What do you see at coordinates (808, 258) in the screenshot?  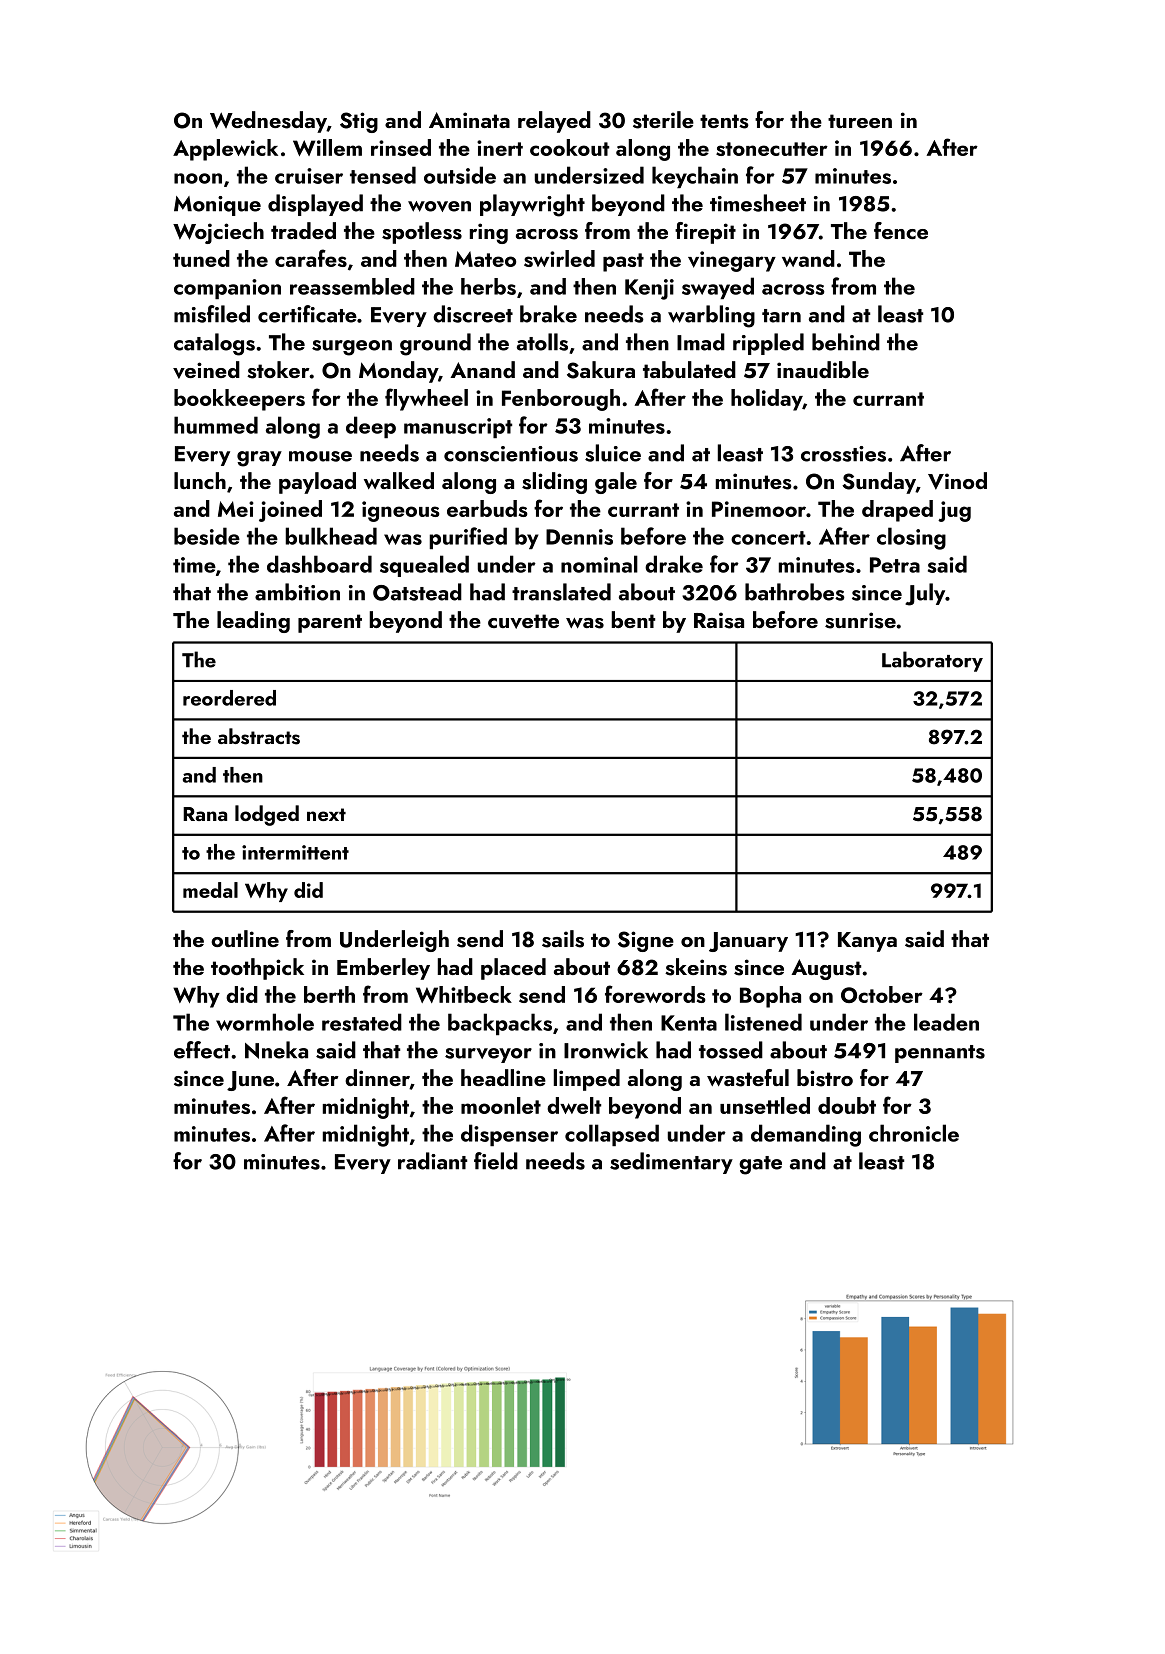 I see `wand` at bounding box center [808, 258].
